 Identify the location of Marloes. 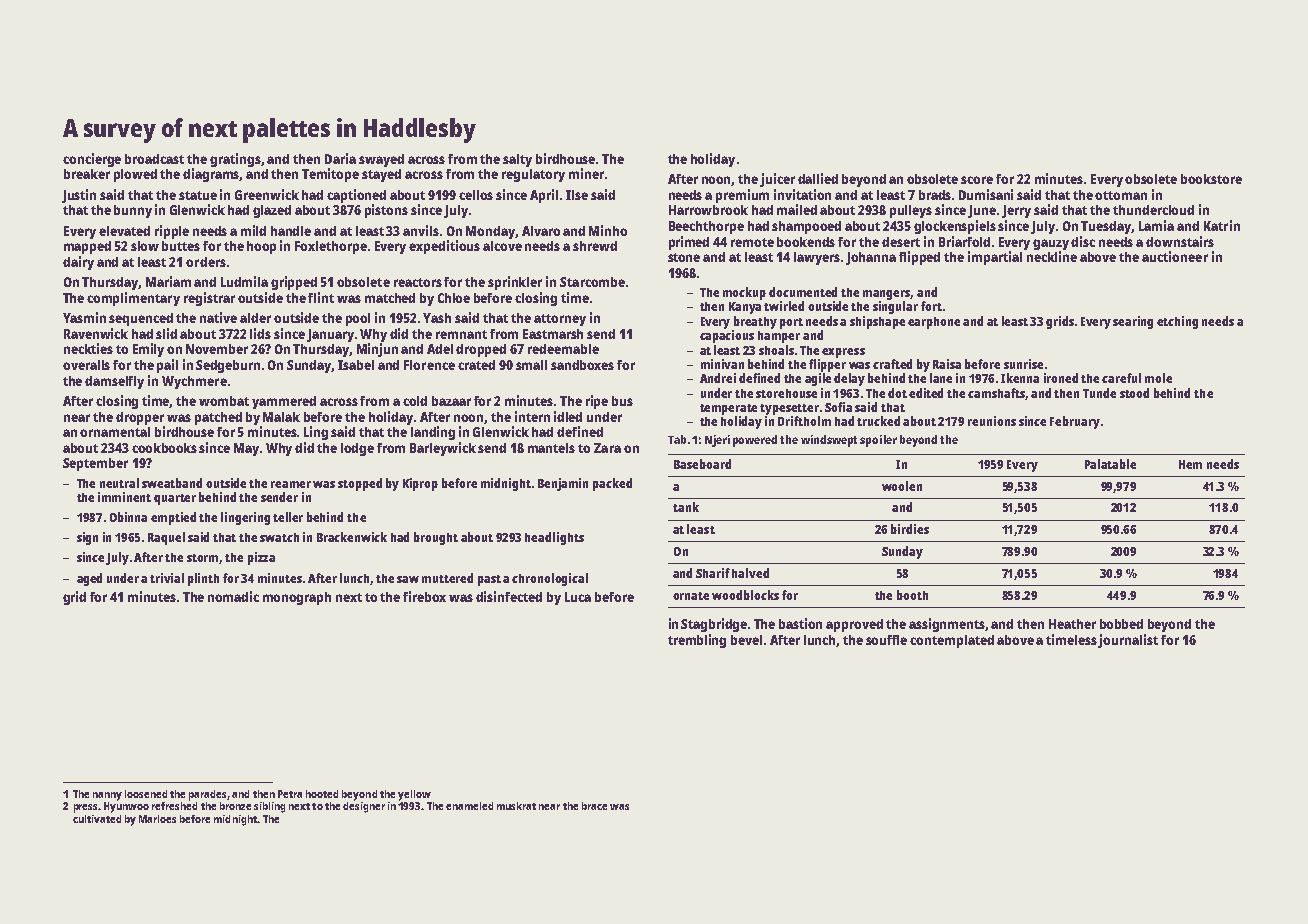
(157, 819).
